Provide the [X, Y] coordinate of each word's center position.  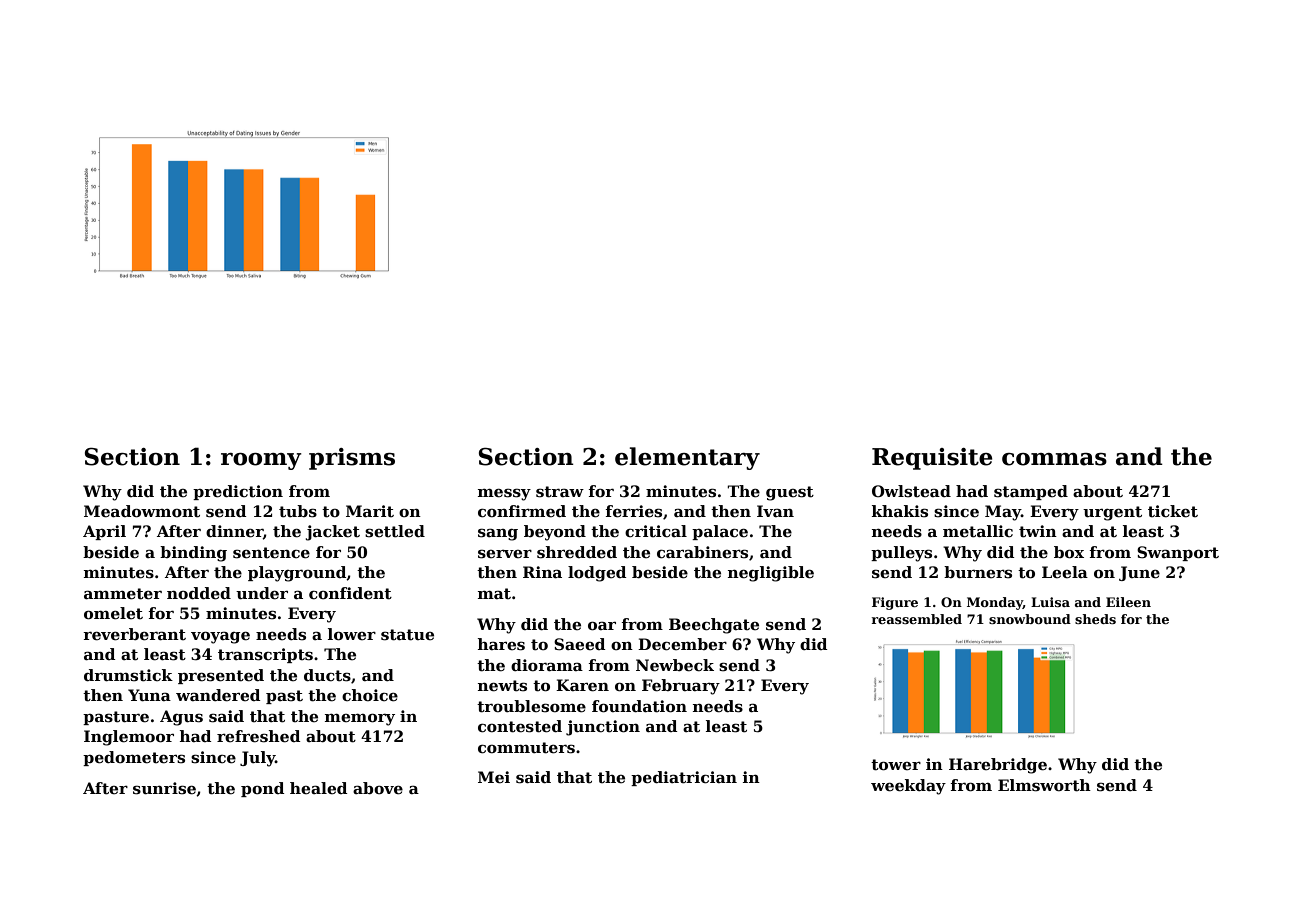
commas [1054, 459]
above [378, 788]
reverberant [134, 634]
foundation [639, 706]
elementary [687, 458]
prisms [352, 459]
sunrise [164, 788]
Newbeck [675, 665]
